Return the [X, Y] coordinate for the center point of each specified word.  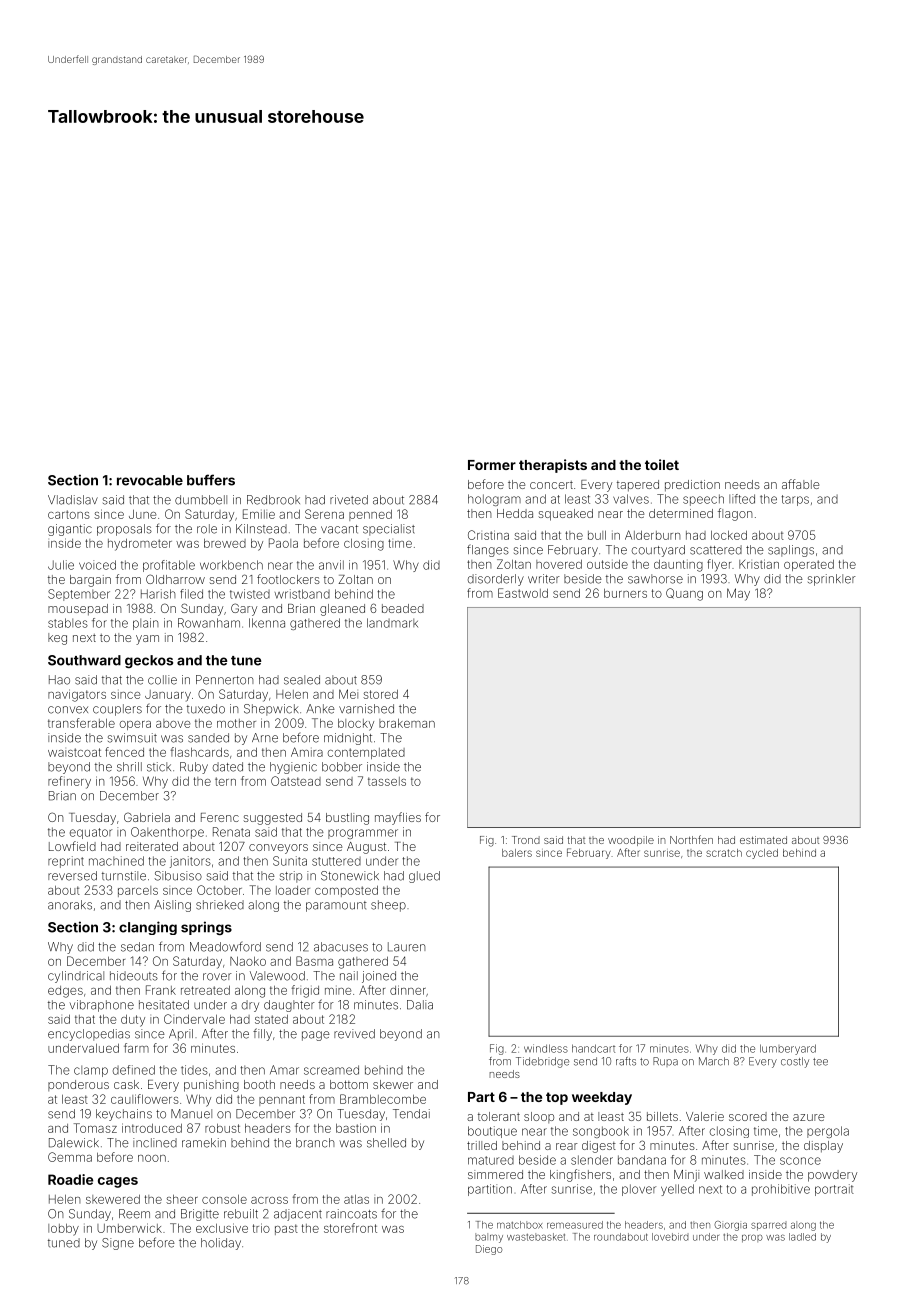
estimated [763, 840]
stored [380, 694]
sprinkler [832, 580]
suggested [273, 819]
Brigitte [200, 1215]
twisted [250, 594]
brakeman [407, 723]
